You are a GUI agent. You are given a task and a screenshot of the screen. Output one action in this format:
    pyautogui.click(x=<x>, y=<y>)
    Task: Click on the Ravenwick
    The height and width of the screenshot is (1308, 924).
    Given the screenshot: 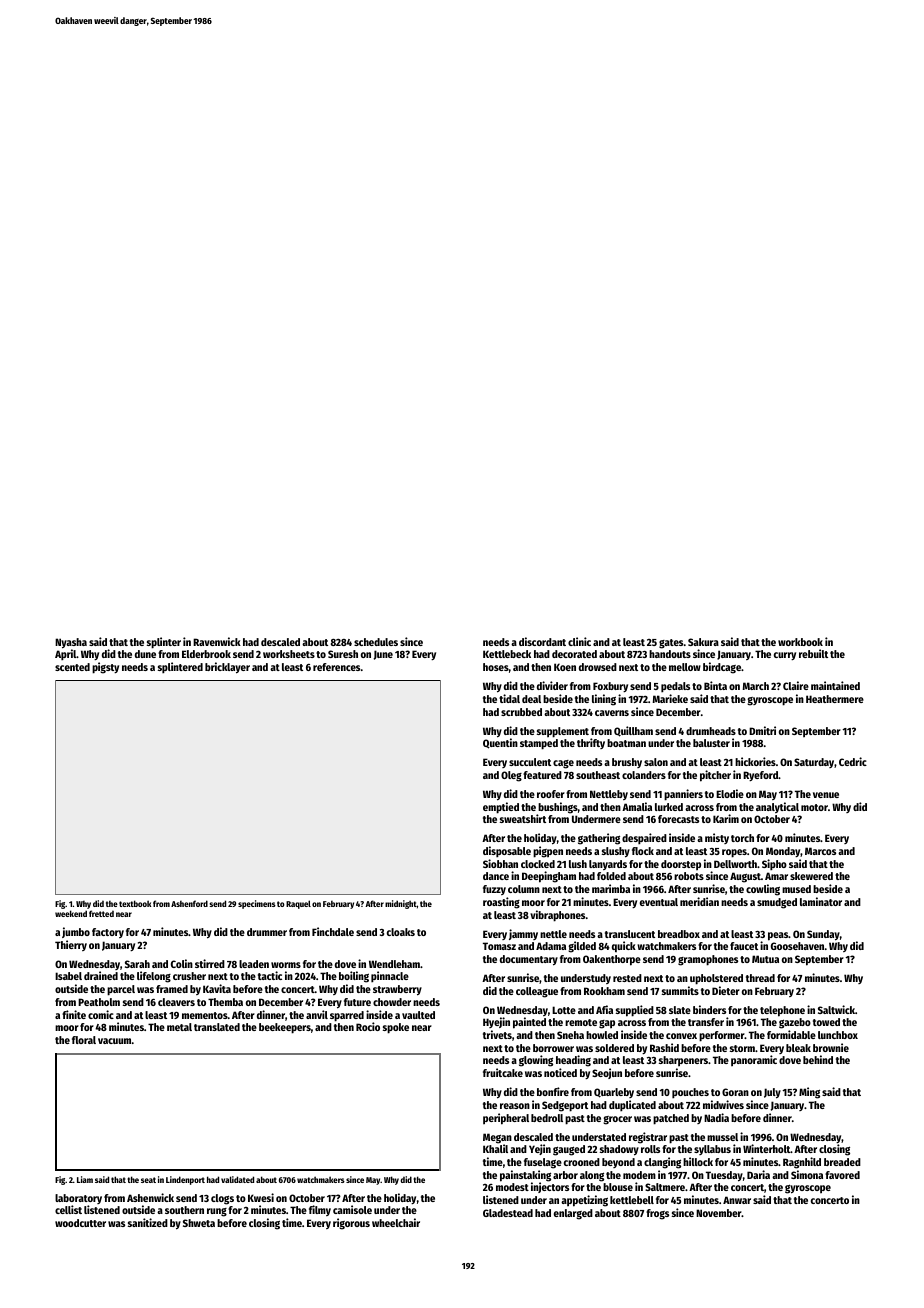 What is the action you would take?
    pyautogui.click(x=217, y=641)
